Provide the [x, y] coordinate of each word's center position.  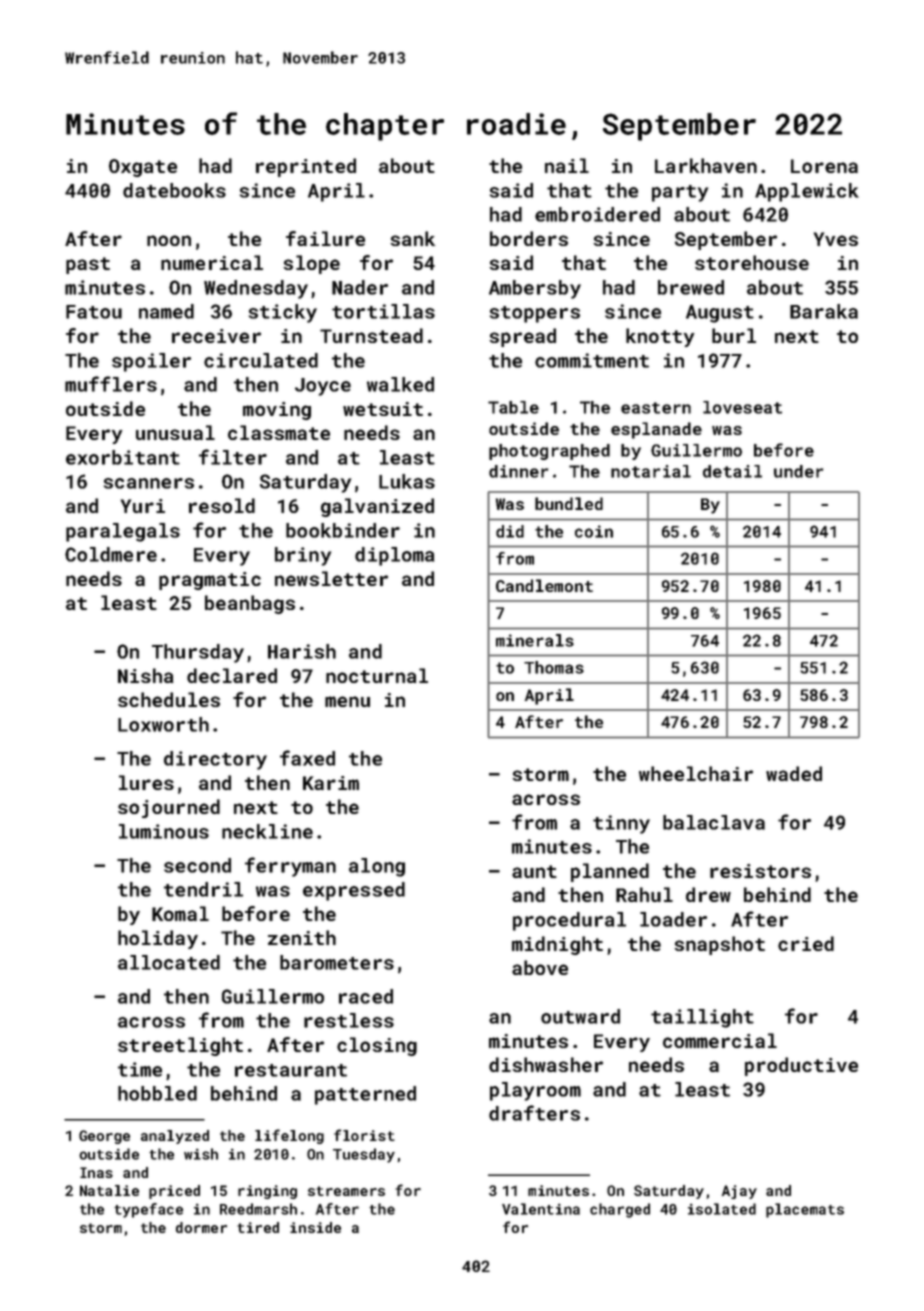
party [680, 193]
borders [529, 238]
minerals [535, 640]
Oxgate [143, 168]
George [104, 1137]
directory [215, 760]
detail [732, 471]
